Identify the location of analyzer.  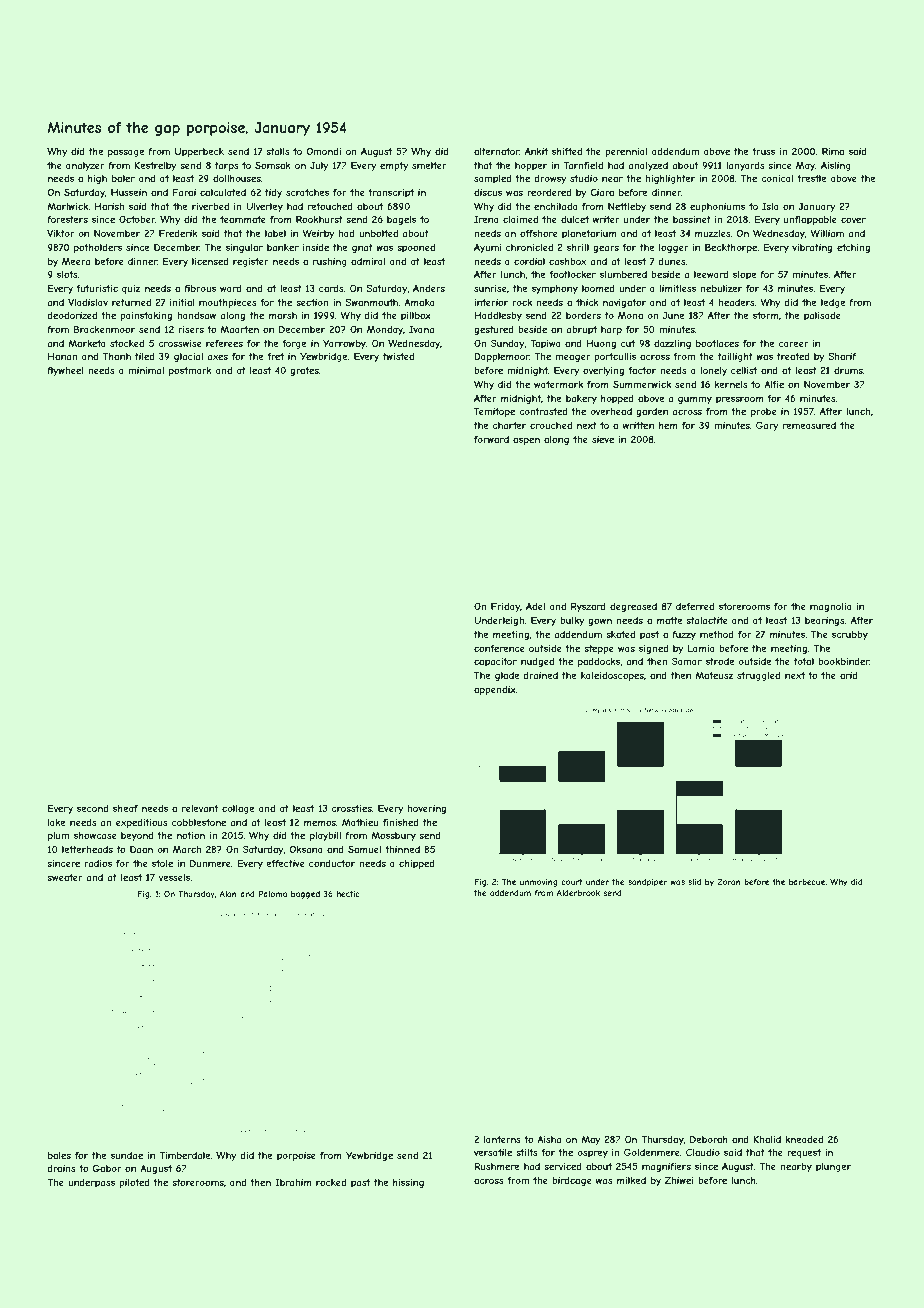
(85, 166).
